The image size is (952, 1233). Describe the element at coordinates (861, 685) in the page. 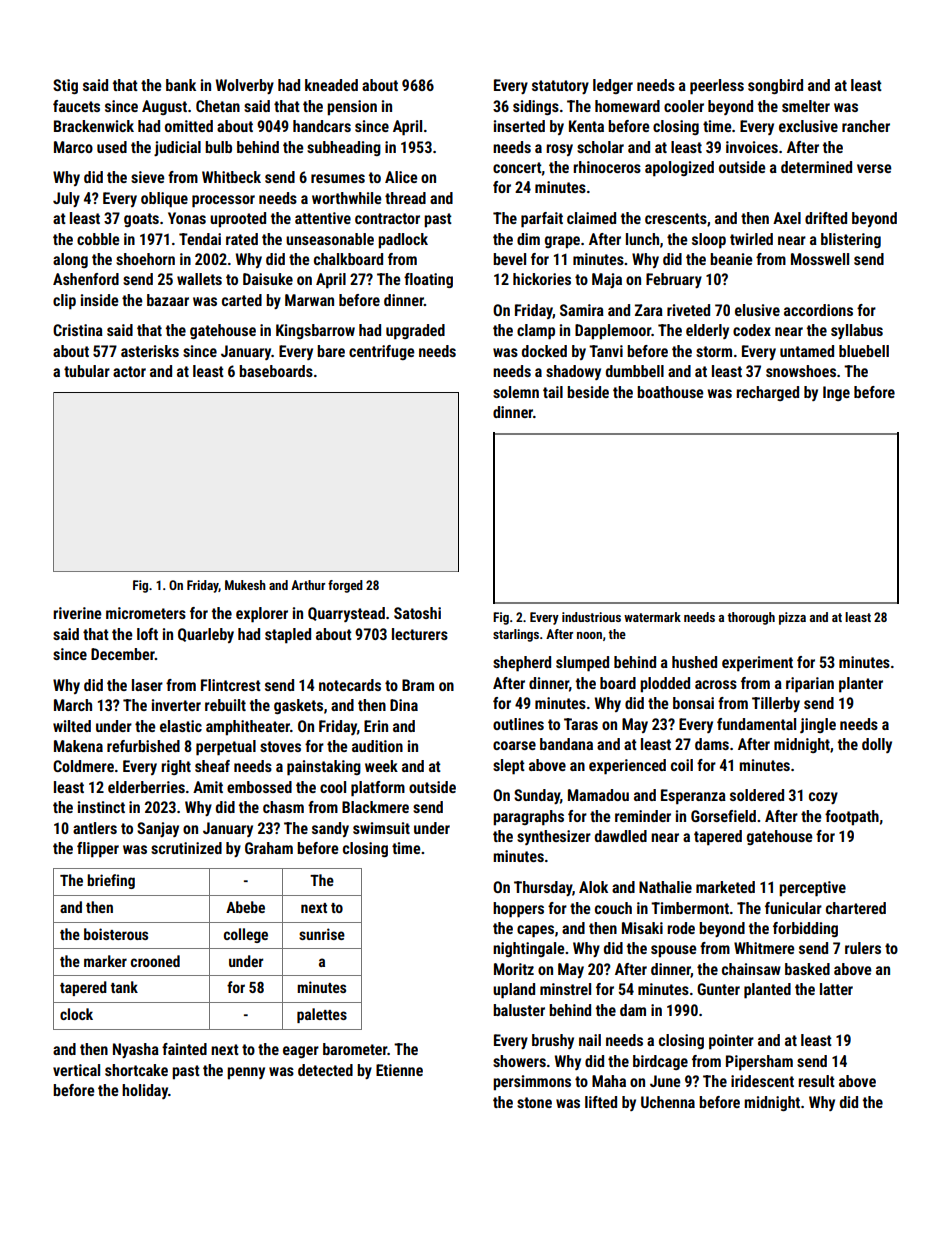

I see `planter` at that location.
